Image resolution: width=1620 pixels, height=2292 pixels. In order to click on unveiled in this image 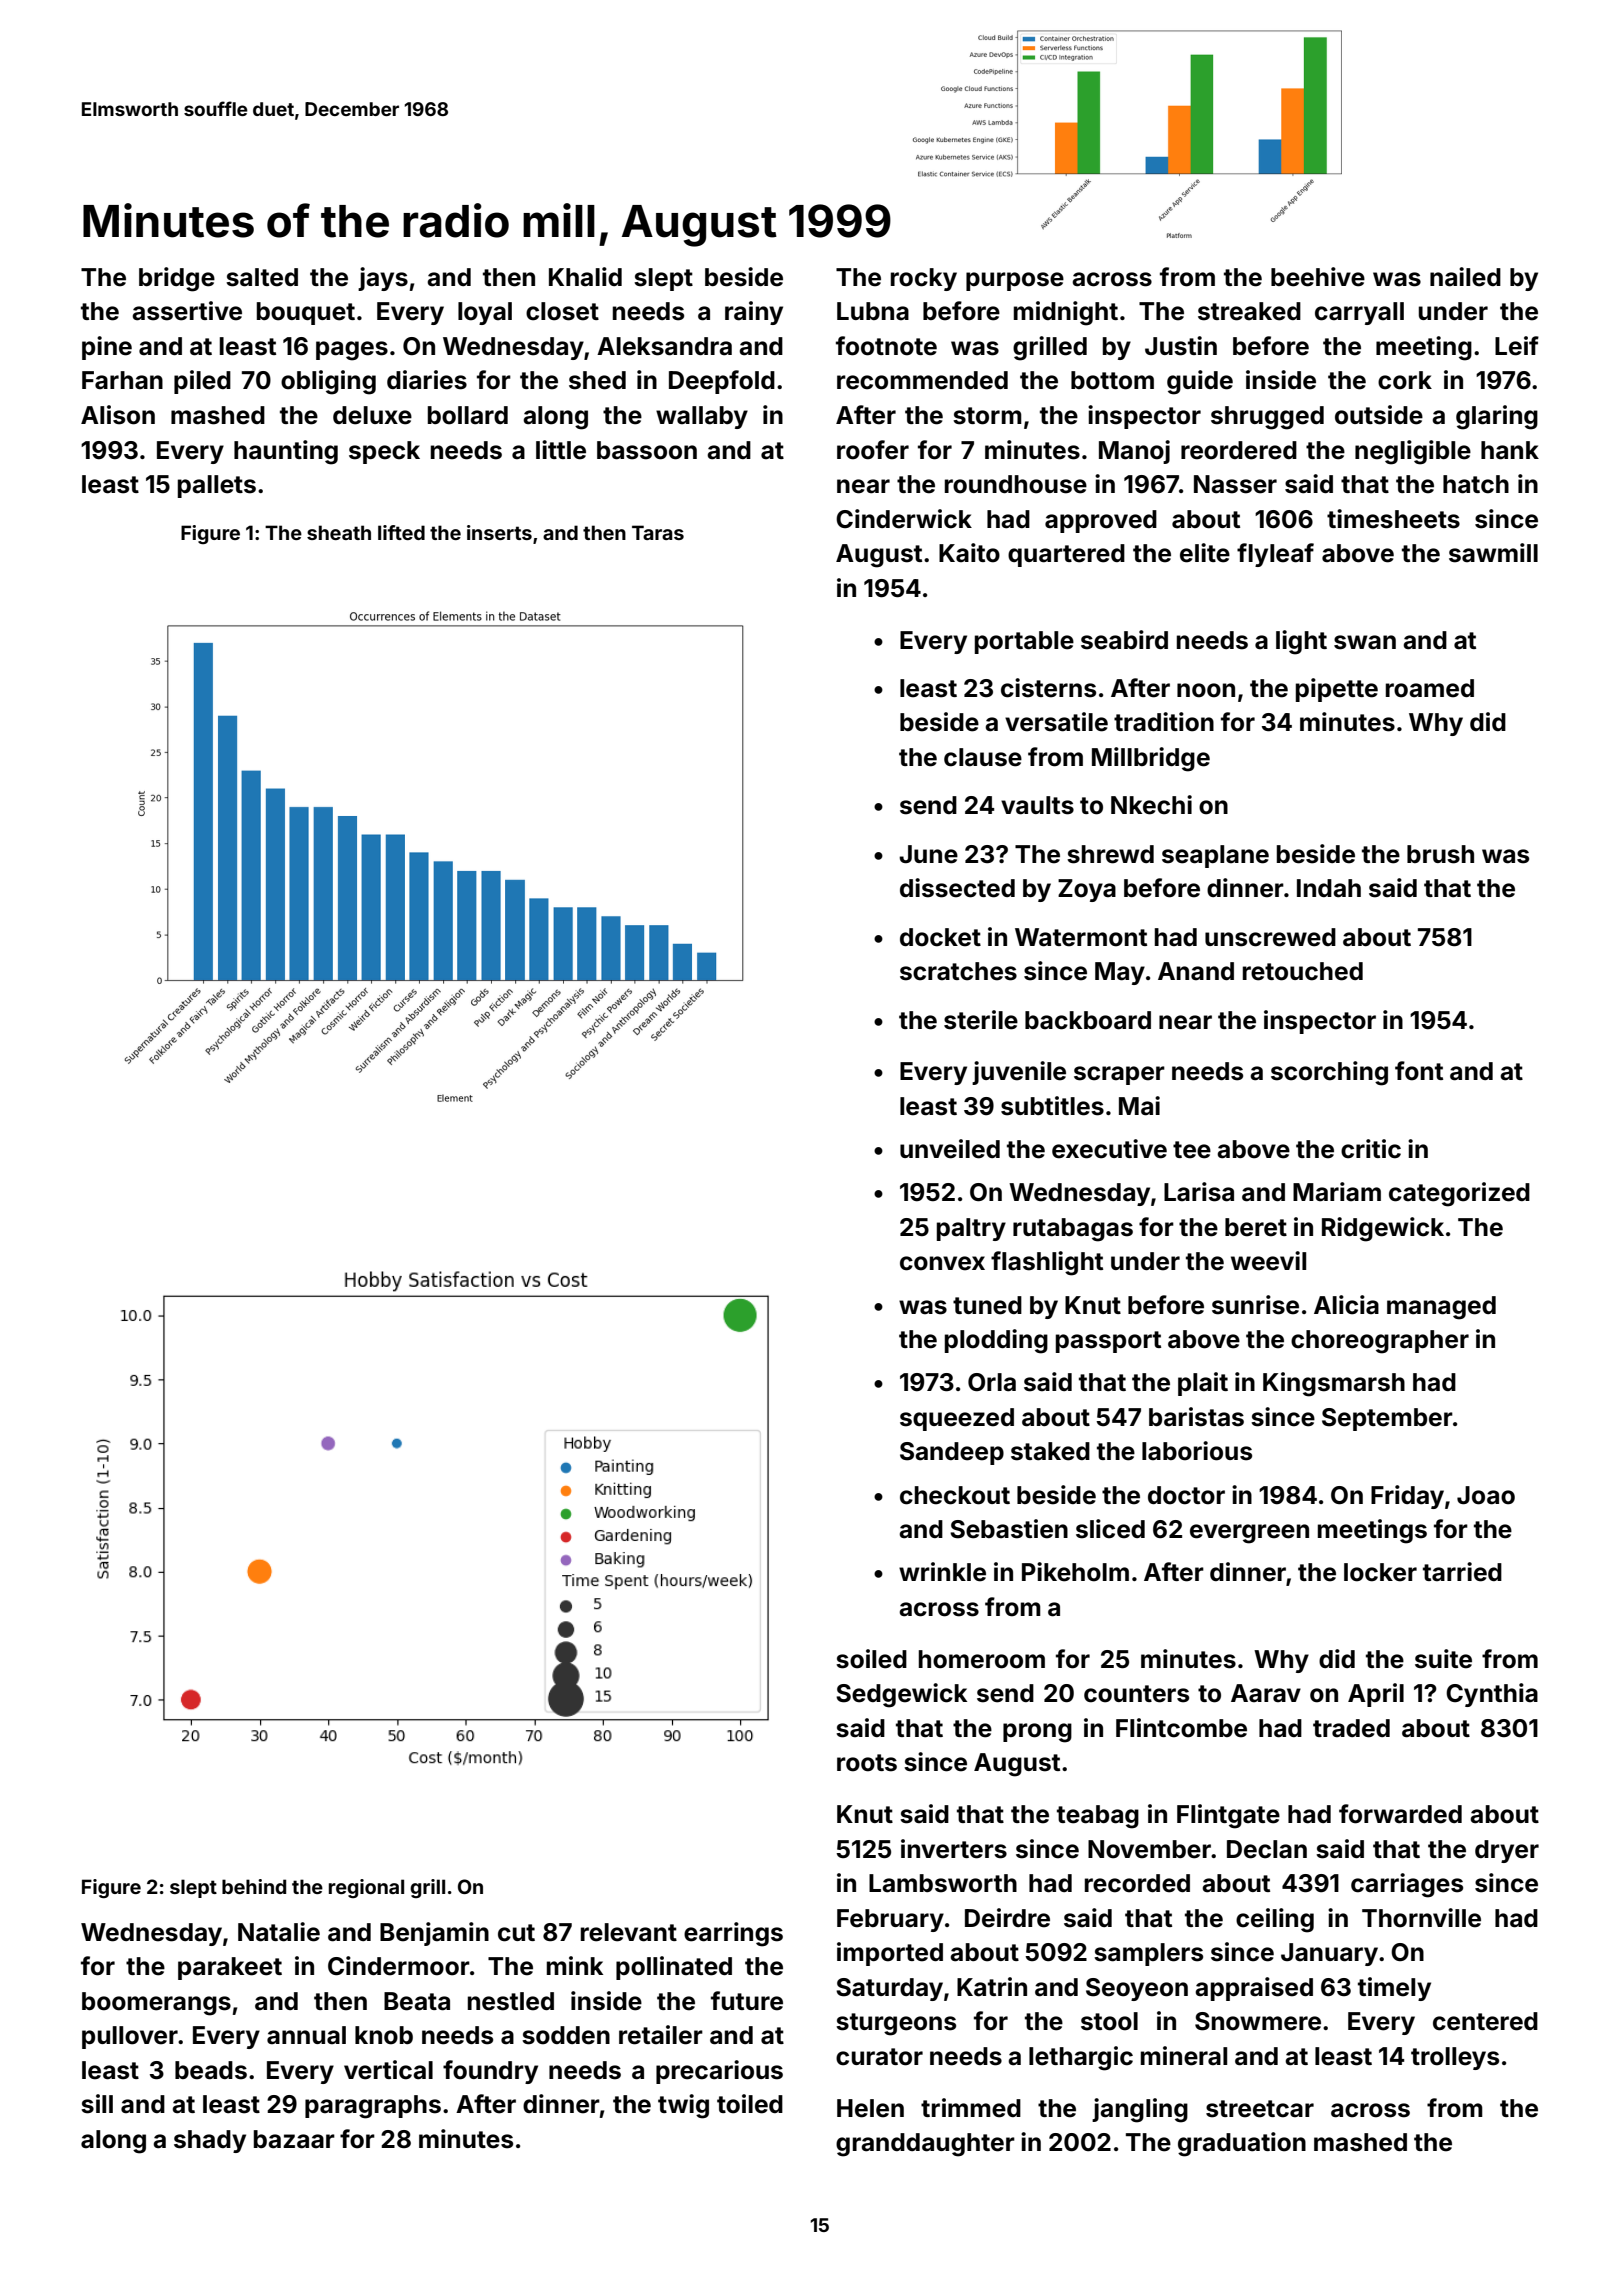, I will do `click(950, 1149)`.
